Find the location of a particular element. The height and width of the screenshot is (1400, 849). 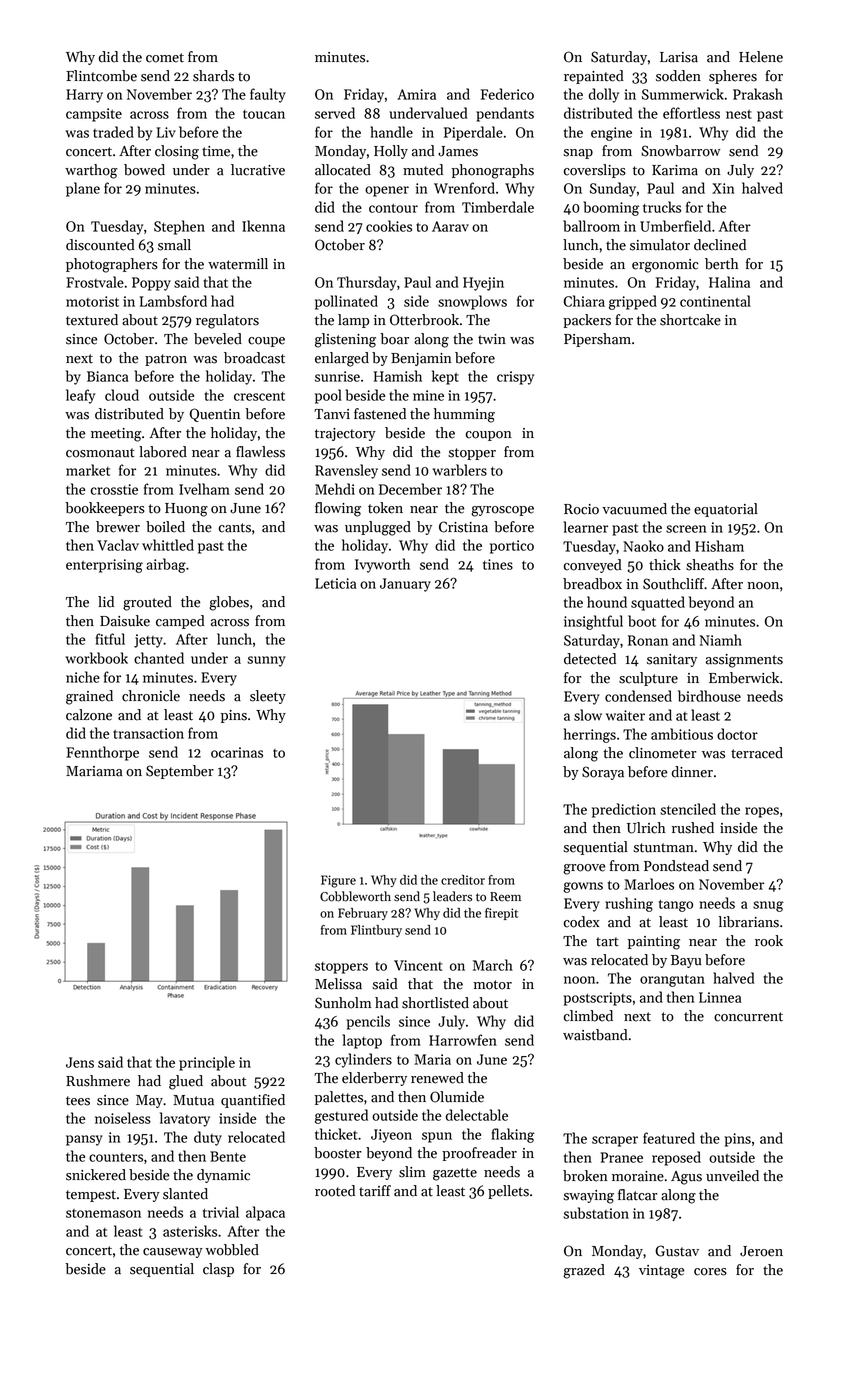

duty is located at coordinates (208, 1138).
